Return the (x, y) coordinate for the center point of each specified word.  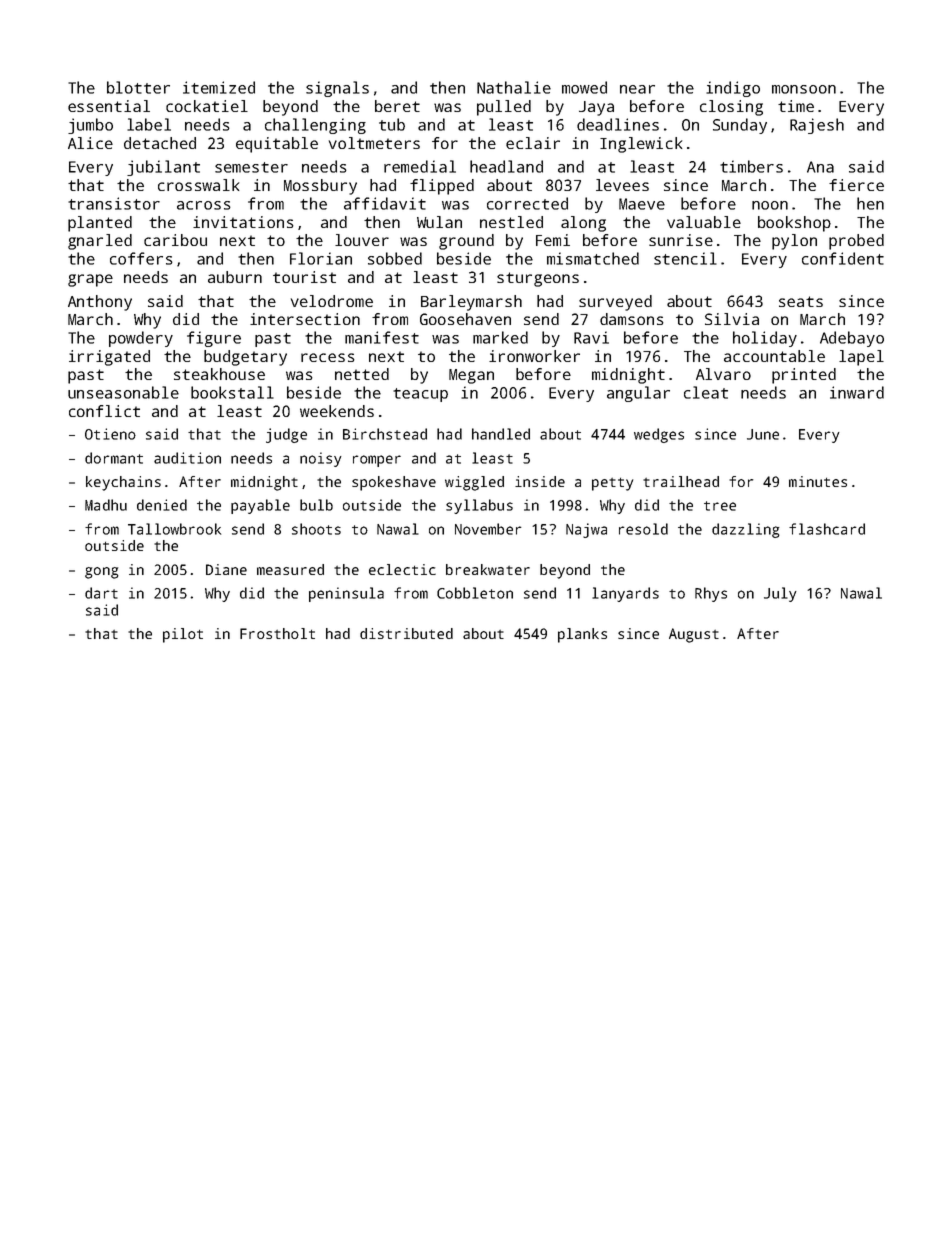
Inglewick (641, 145)
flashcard (827, 529)
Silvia (732, 319)
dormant (114, 458)
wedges (659, 435)
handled (501, 434)
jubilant (163, 168)
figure (214, 339)
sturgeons (538, 279)
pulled (504, 108)
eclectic (402, 569)
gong (102, 573)
